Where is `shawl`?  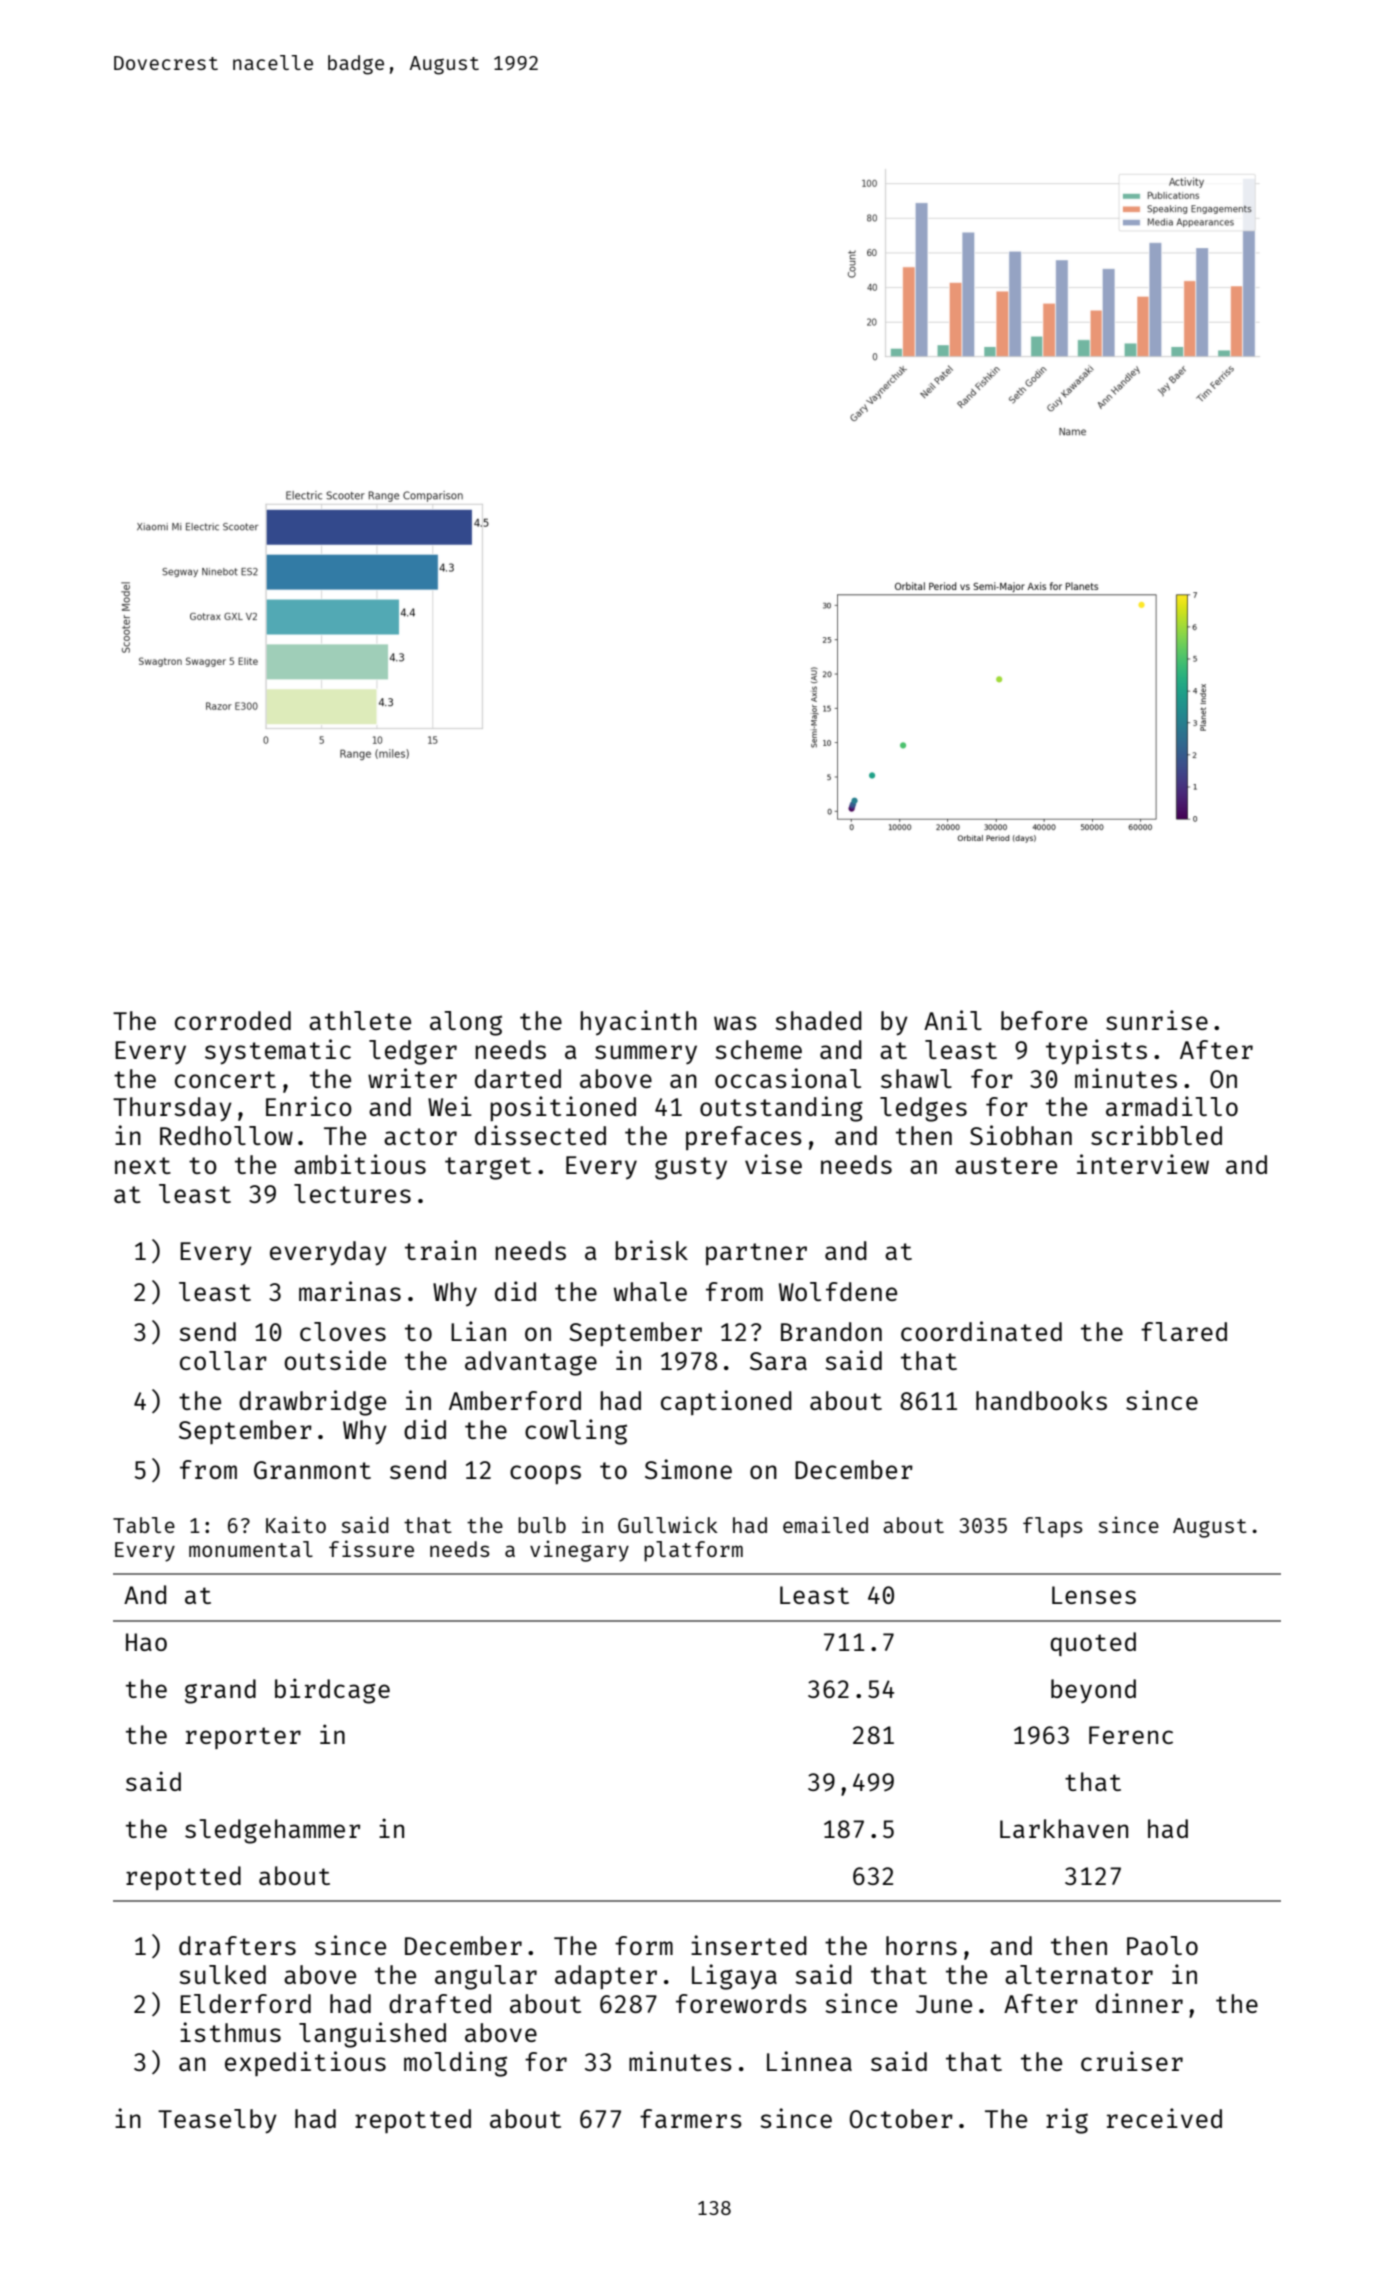 shawl is located at coordinates (916, 1078).
